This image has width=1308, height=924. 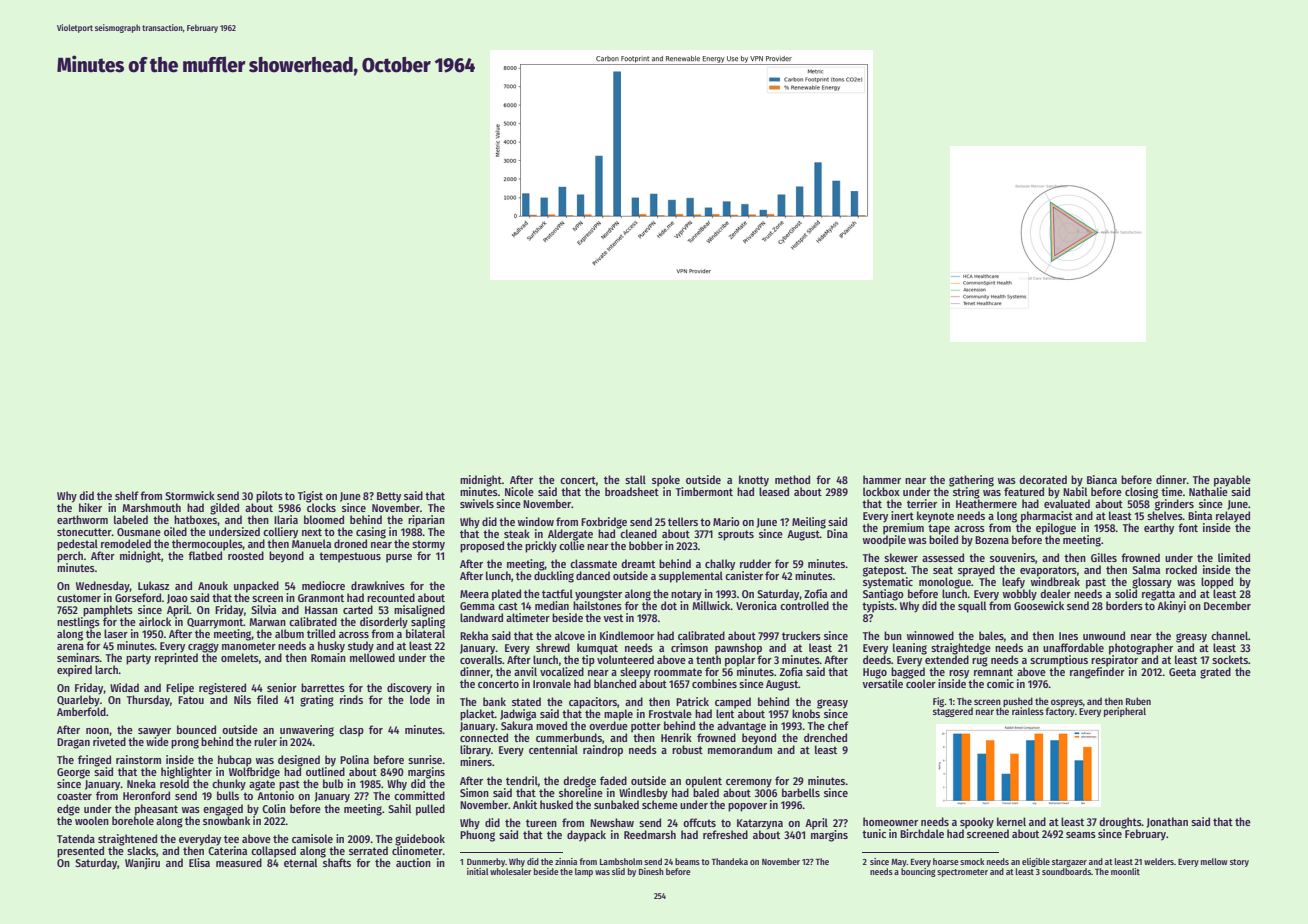 What do you see at coordinates (613, 780) in the image?
I see `faded` at bounding box center [613, 780].
